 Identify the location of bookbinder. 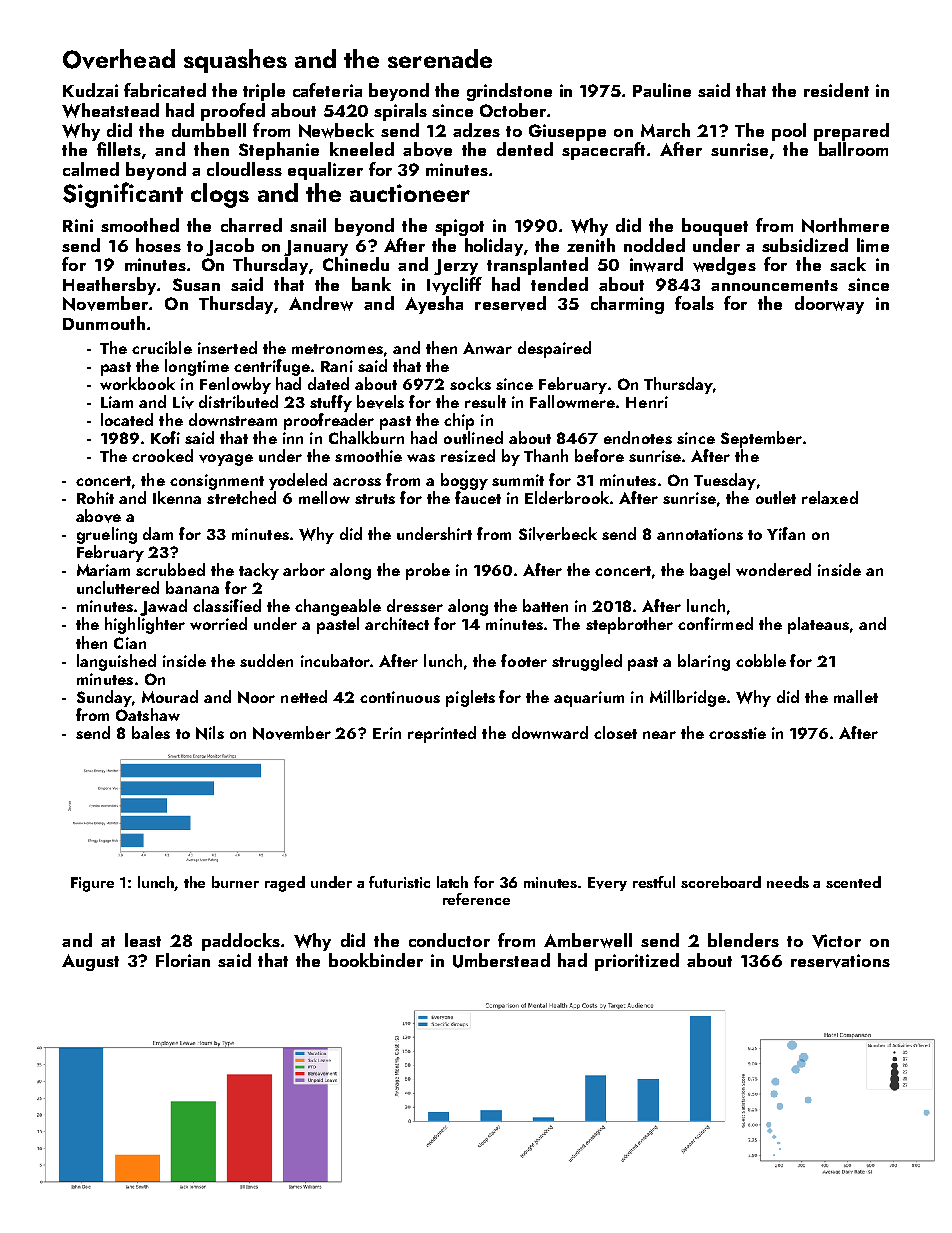
(376, 960).
